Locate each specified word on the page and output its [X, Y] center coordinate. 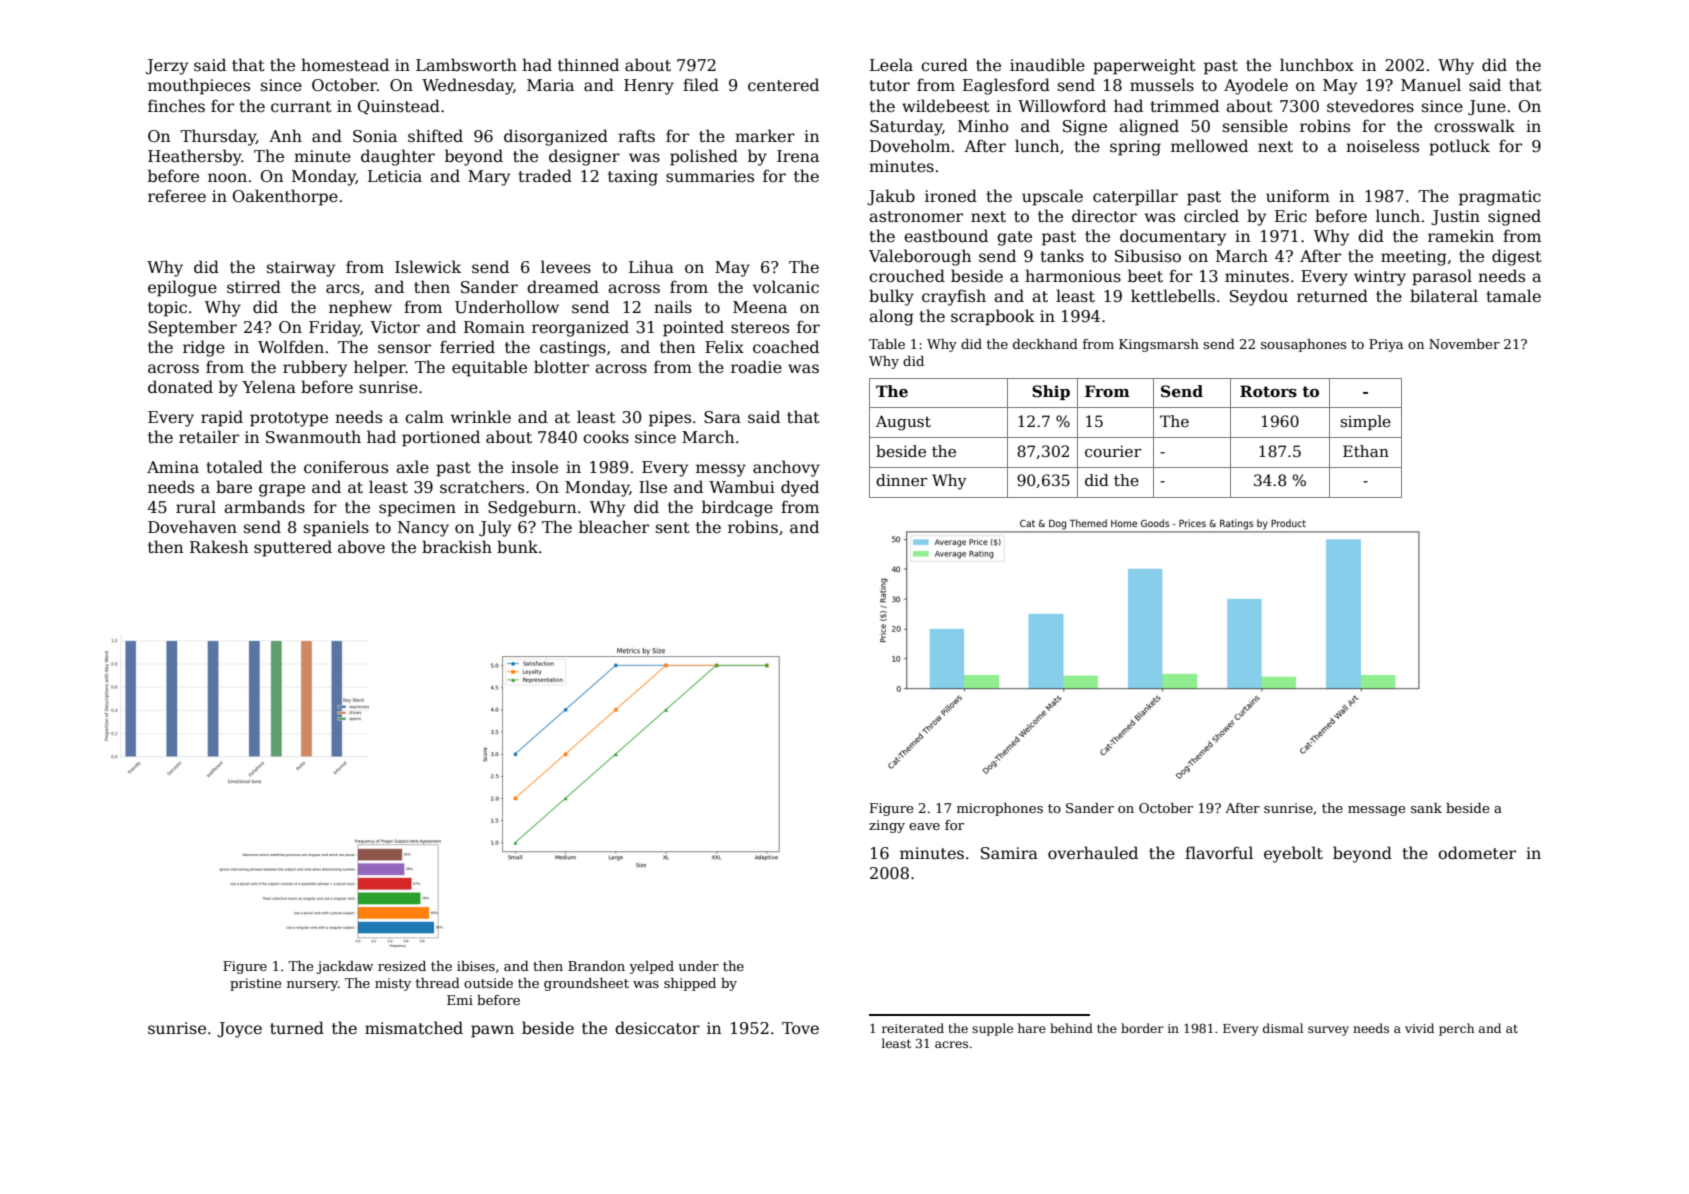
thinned [588, 64]
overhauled [1093, 853]
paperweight [1144, 66]
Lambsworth [466, 64]
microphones [1000, 809]
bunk [517, 546]
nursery [312, 986]
